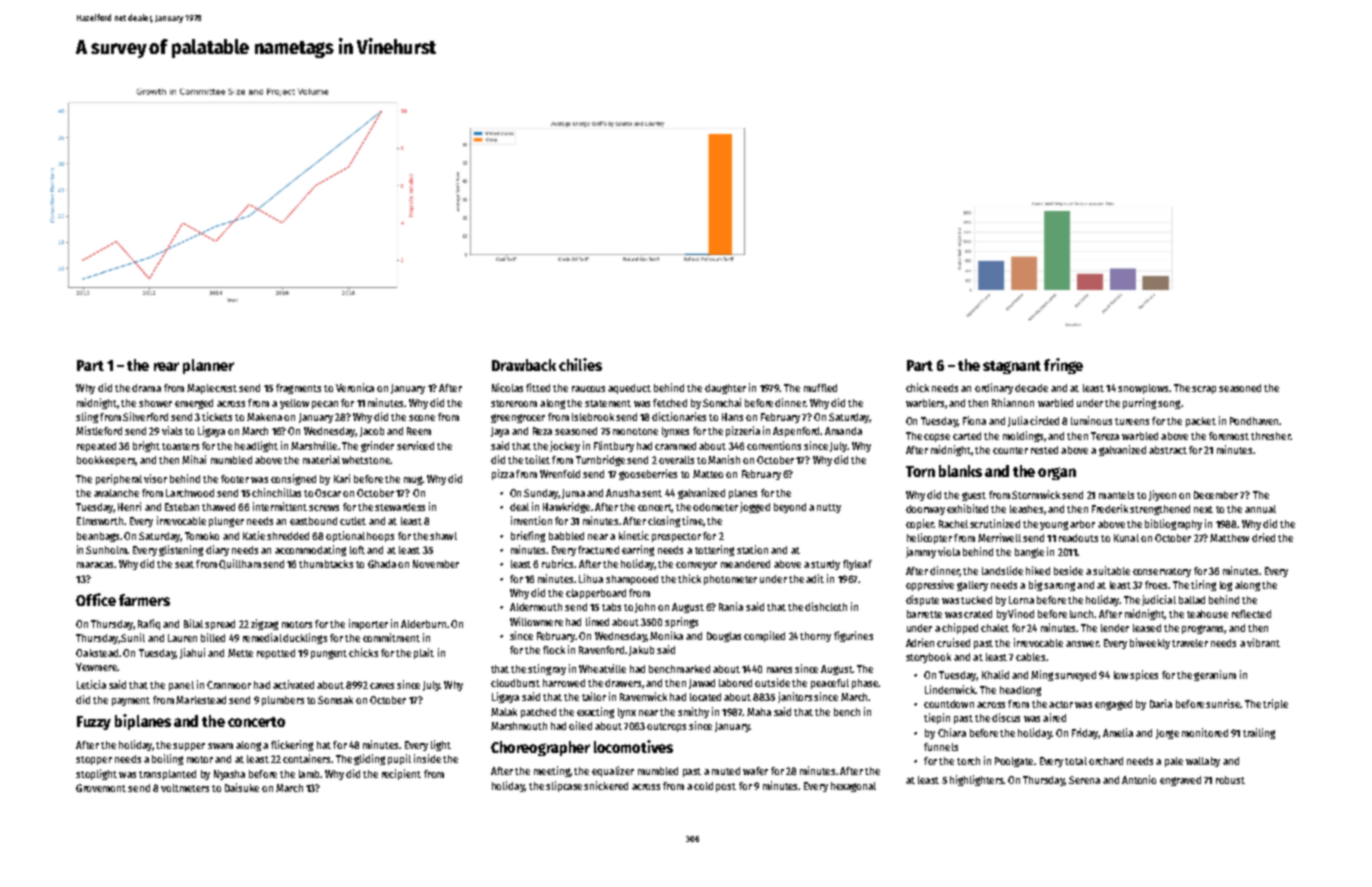 The width and height of the screenshot is (1372, 887). Describe the element at coordinates (1260, 509) in the screenshot. I see `annual` at that location.
